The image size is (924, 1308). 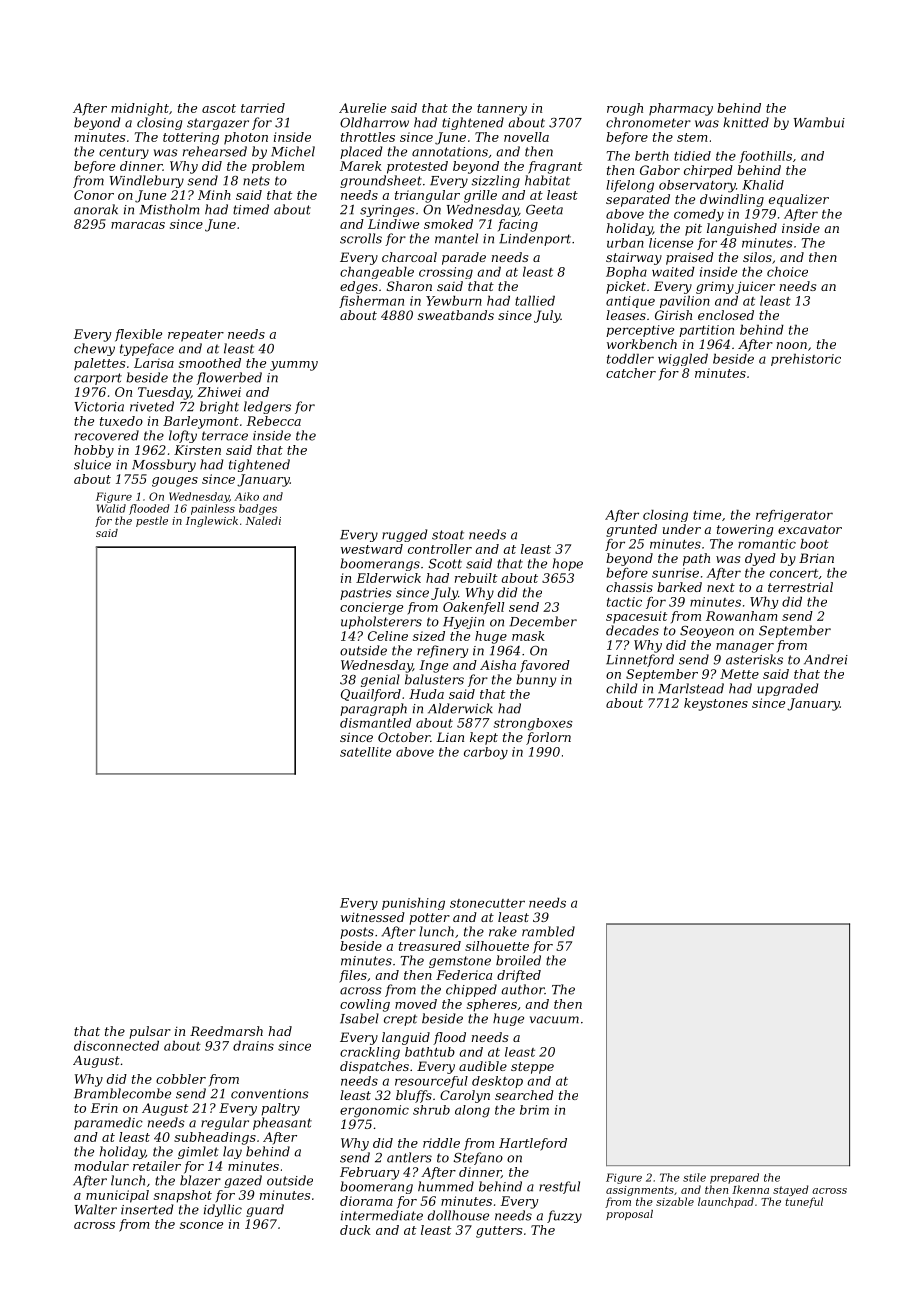 What do you see at coordinates (265, 1210) in the image?
I see `guard` at bounding box center [265, 1210].
